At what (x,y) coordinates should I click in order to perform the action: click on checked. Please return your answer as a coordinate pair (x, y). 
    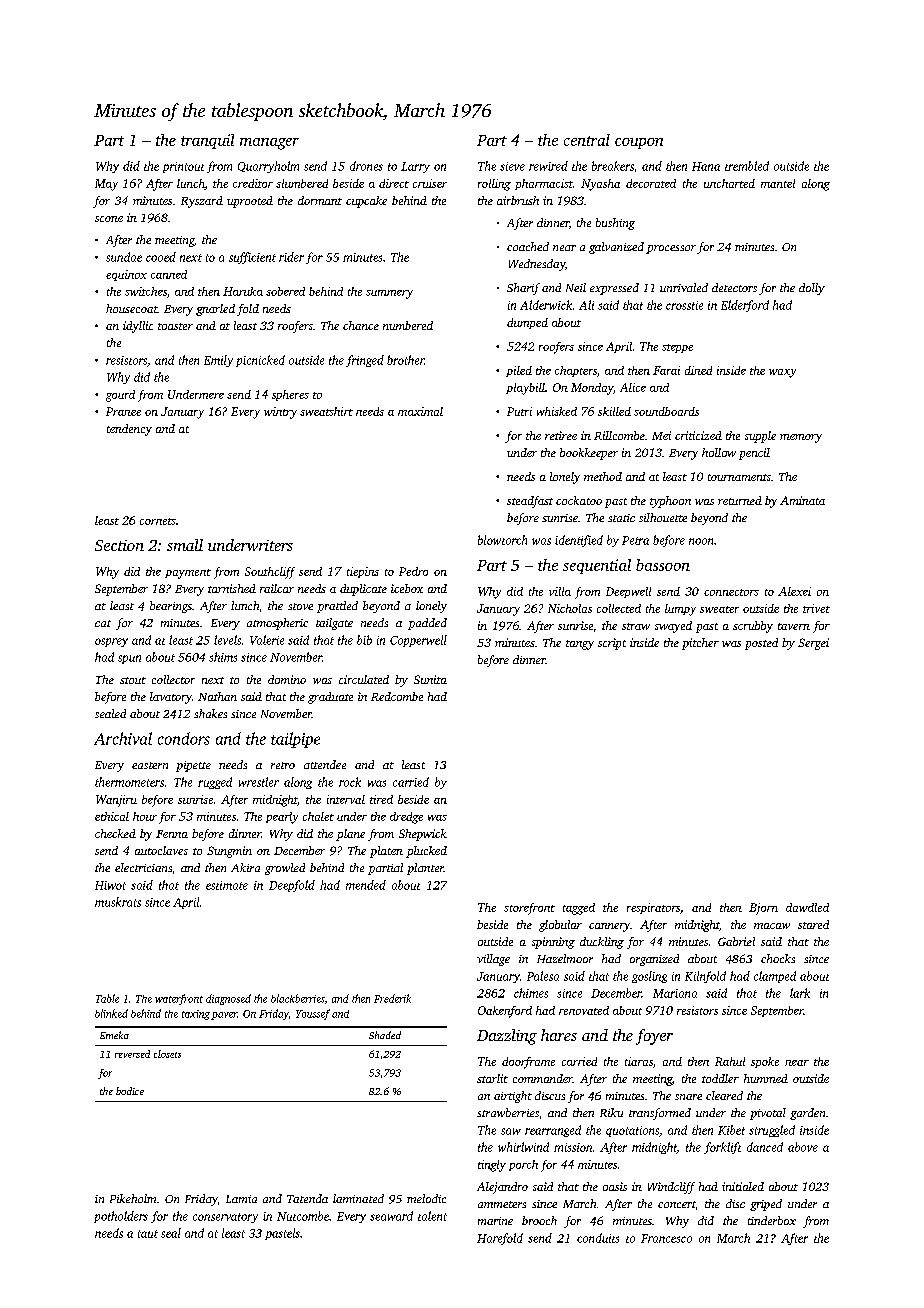
    Looking at the image, I should click on (115, 833).
